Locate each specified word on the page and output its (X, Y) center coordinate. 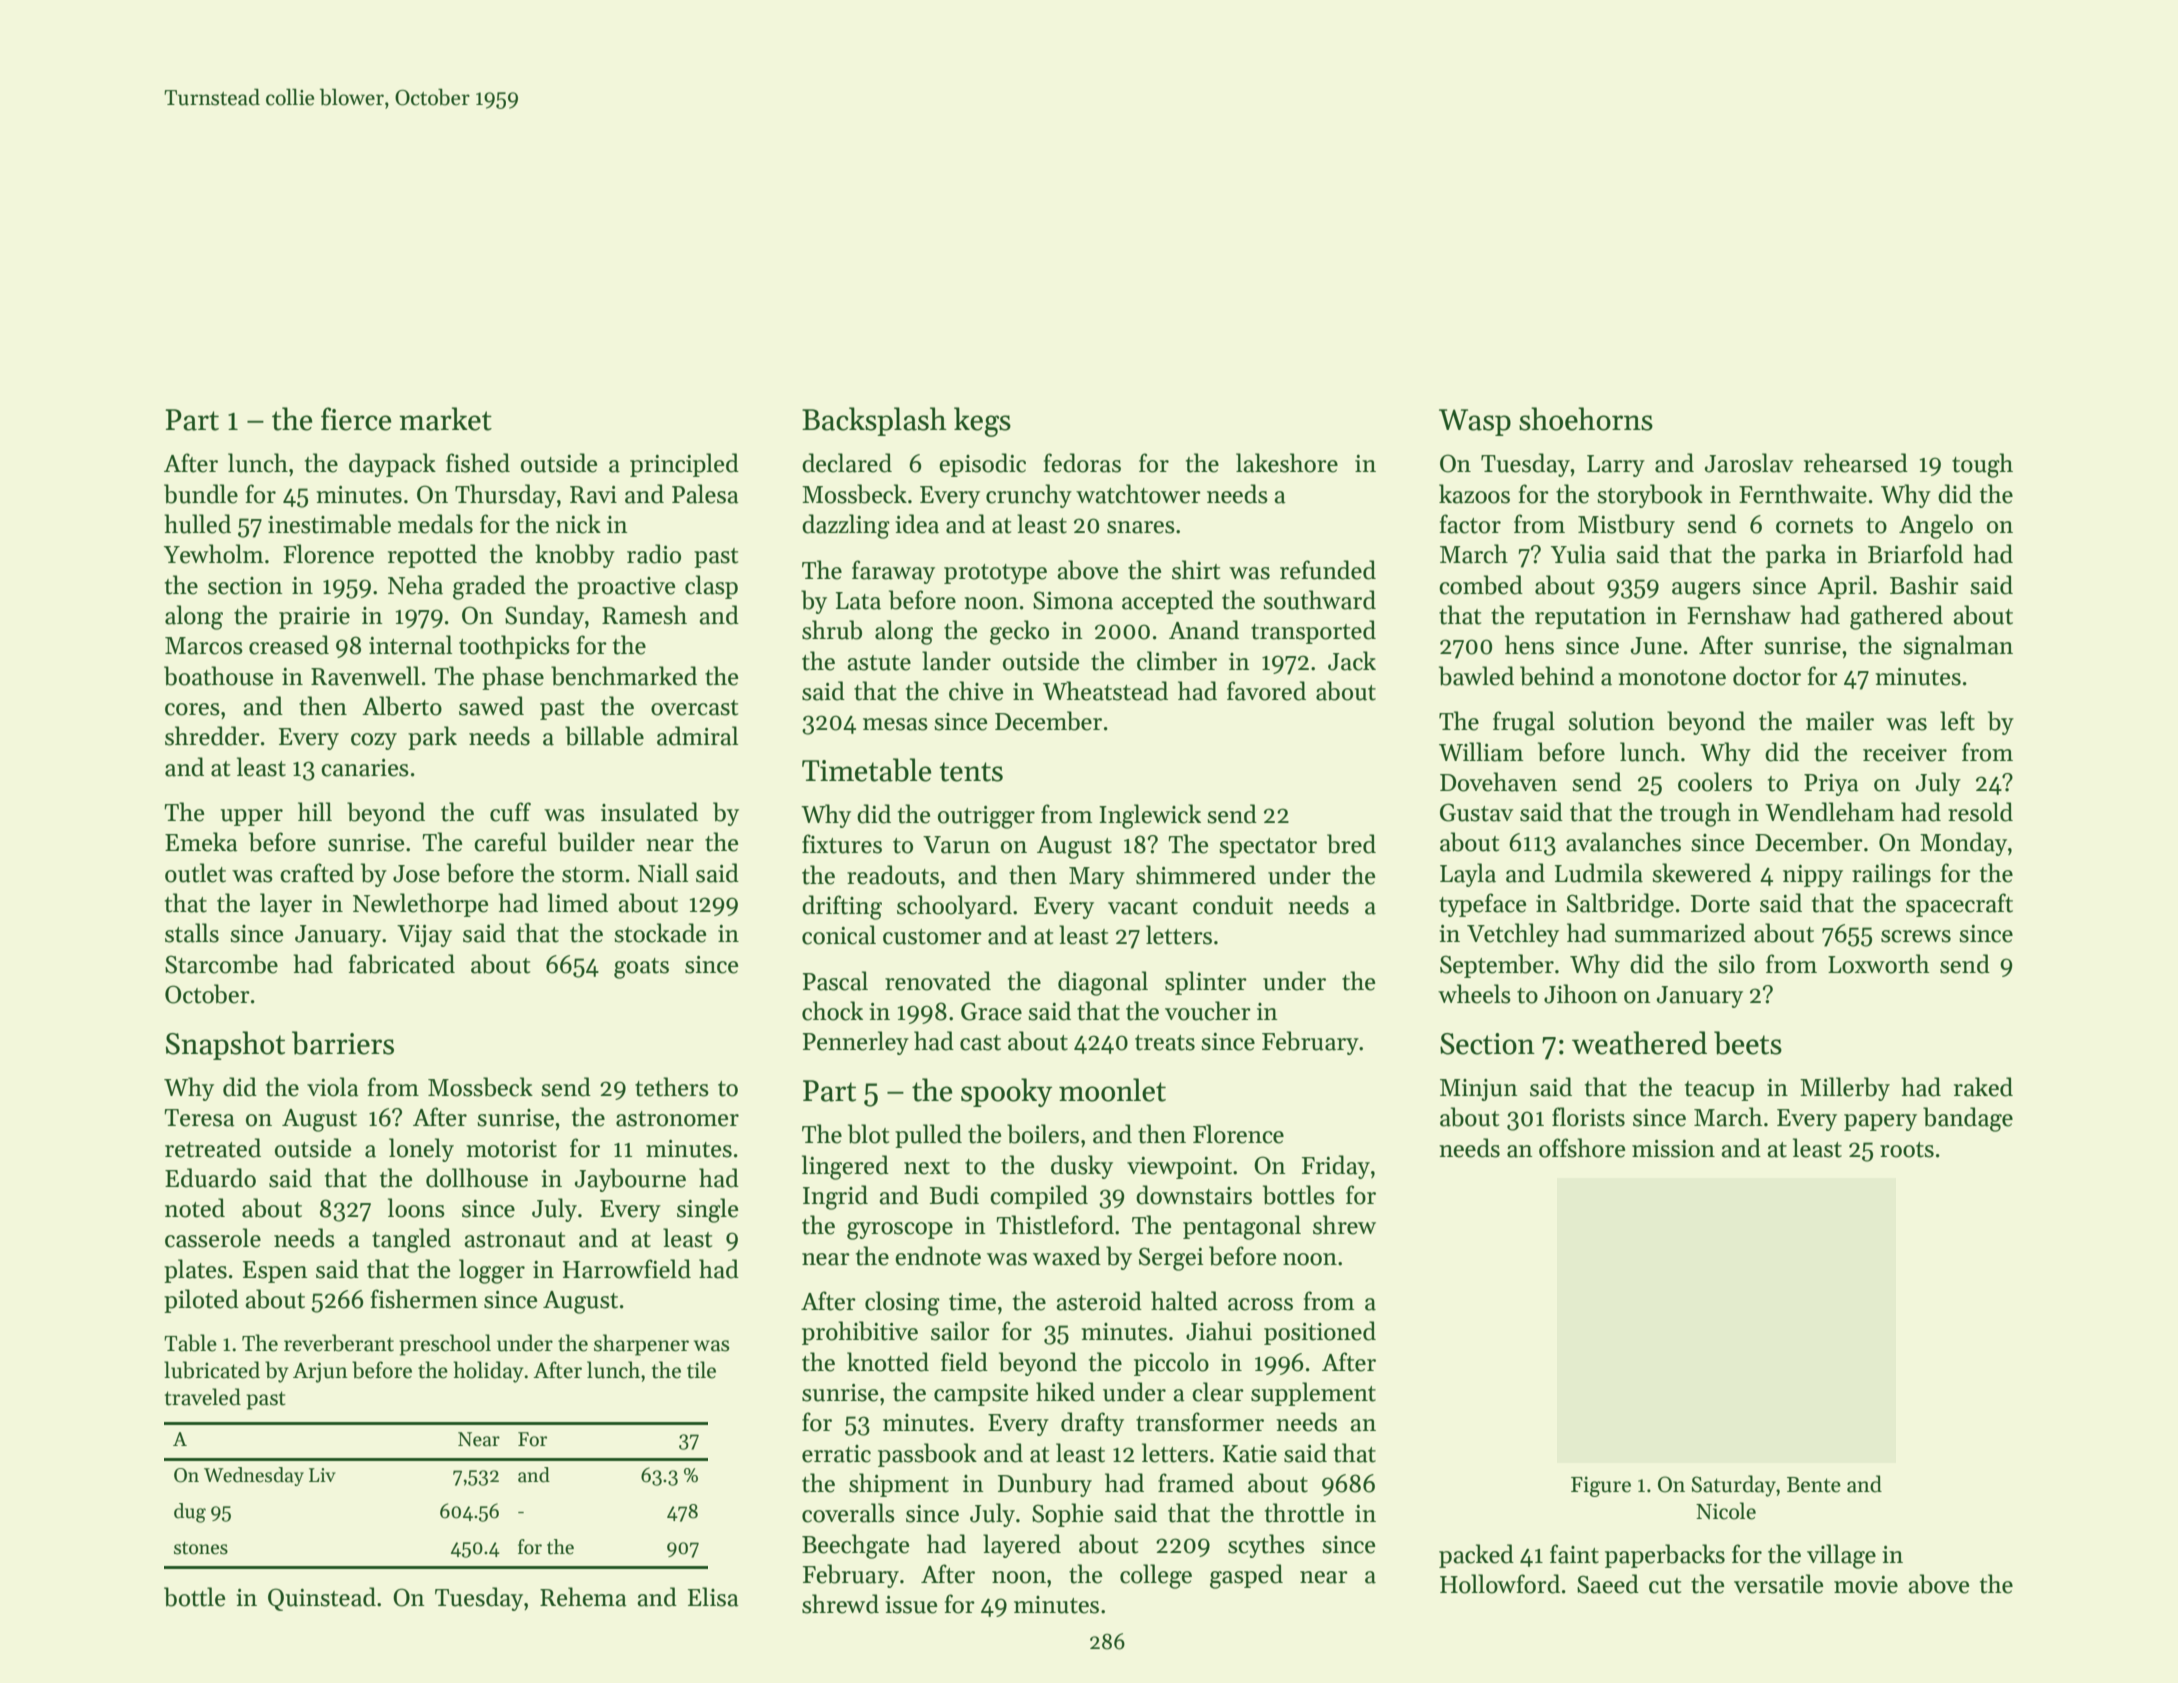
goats (641, 968)
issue (911, 1605)
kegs (982, 422)
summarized (1680, 933)
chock (832, 1011)
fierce (356, 419)
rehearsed (1856, 463)
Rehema (583, 1597)
